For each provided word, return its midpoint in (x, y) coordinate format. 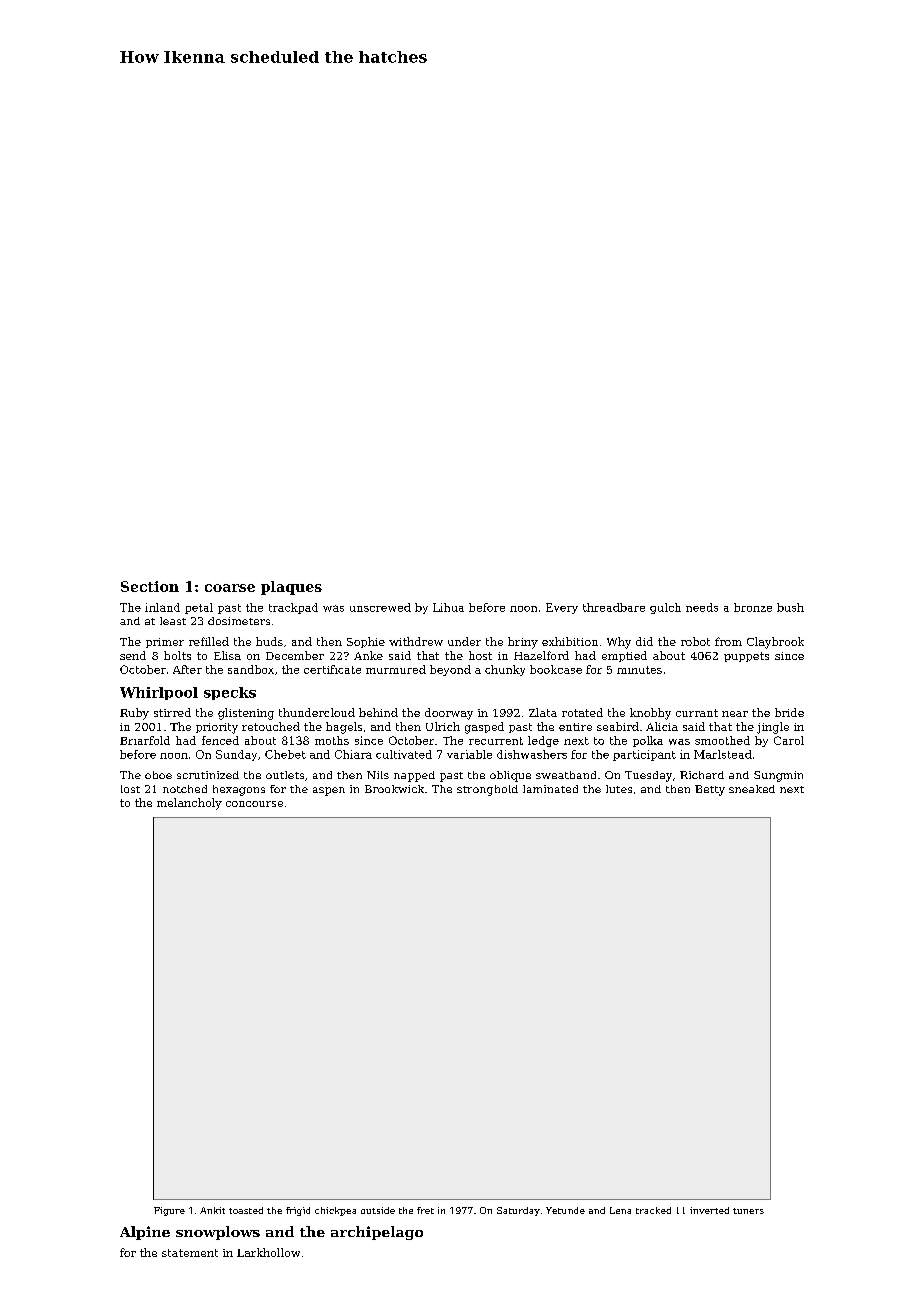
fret (425, 1210)
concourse (254, 804)
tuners (748, 1211)
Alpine (145, 1233)
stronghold (487, 790)
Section (150, 586)
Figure (169, 1211)
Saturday (518, 1211)
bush (790, 607)
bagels (344, 728)
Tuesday (648, 776)
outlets (285, 775)
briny (523, 643)
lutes (619, 789)
